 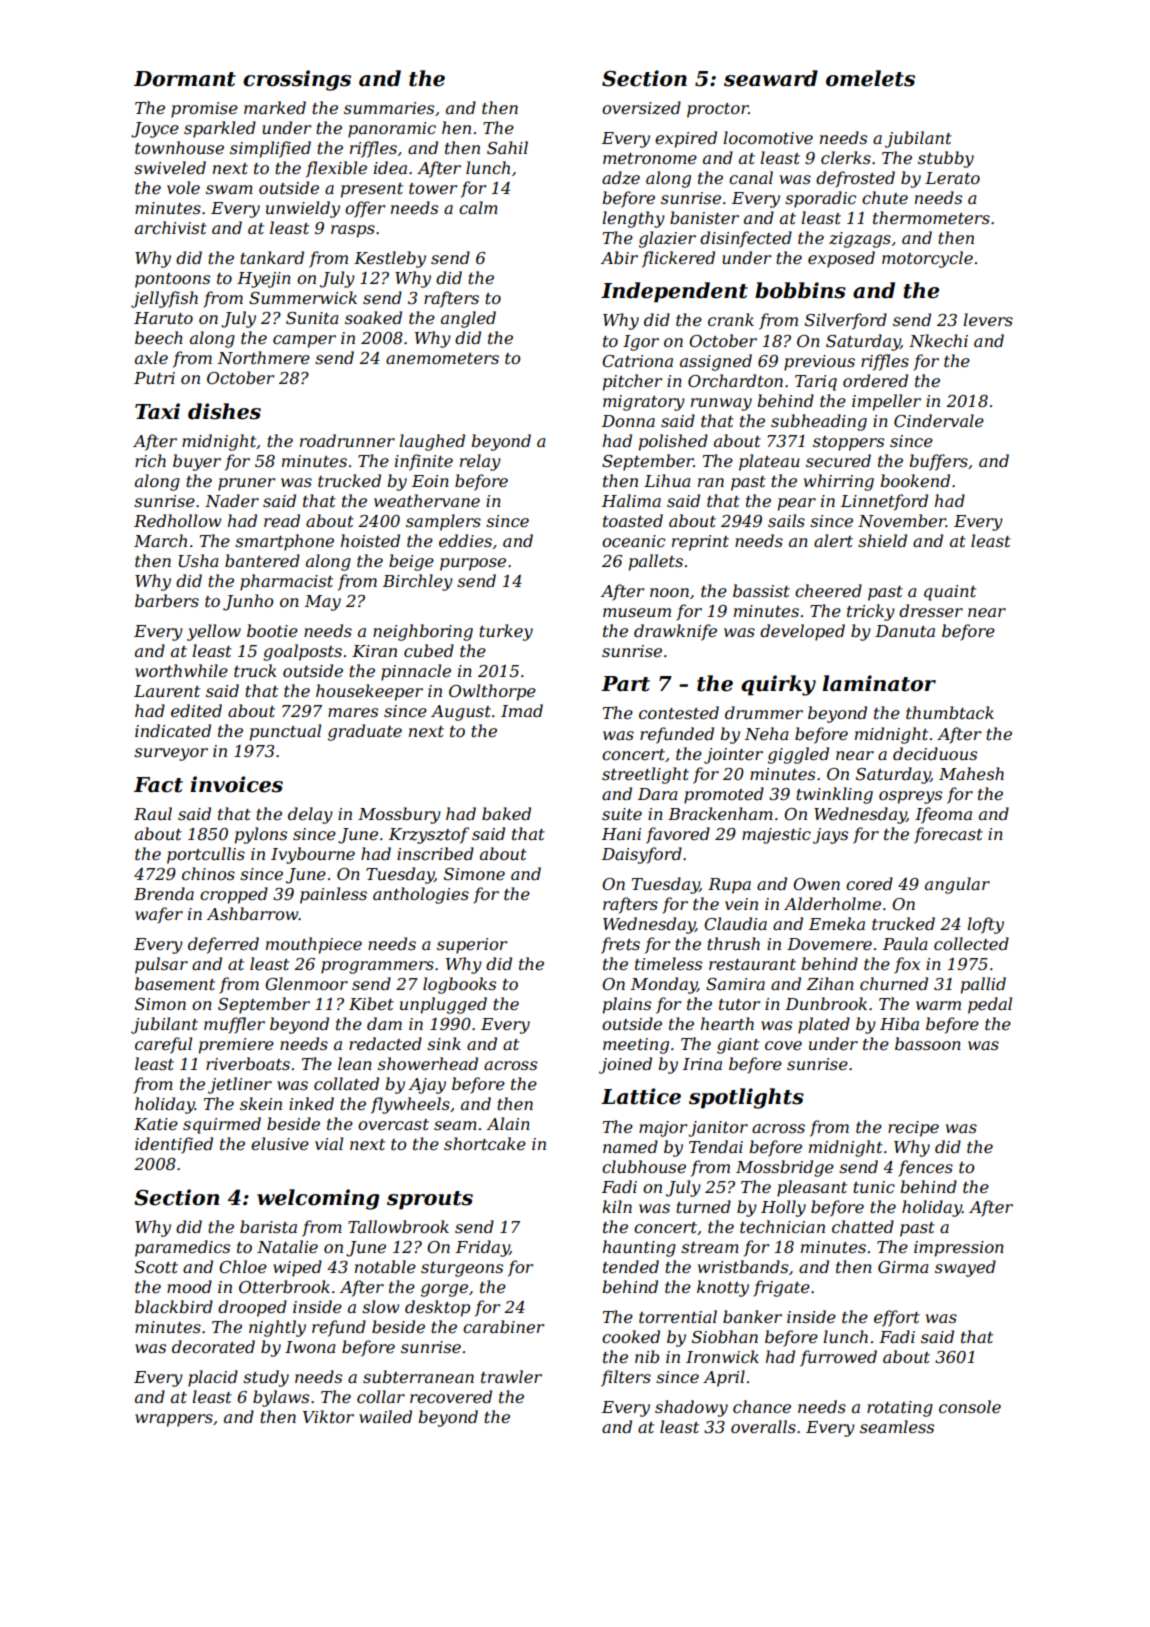 I want to click on collar, so click(x=381, y=1396).
